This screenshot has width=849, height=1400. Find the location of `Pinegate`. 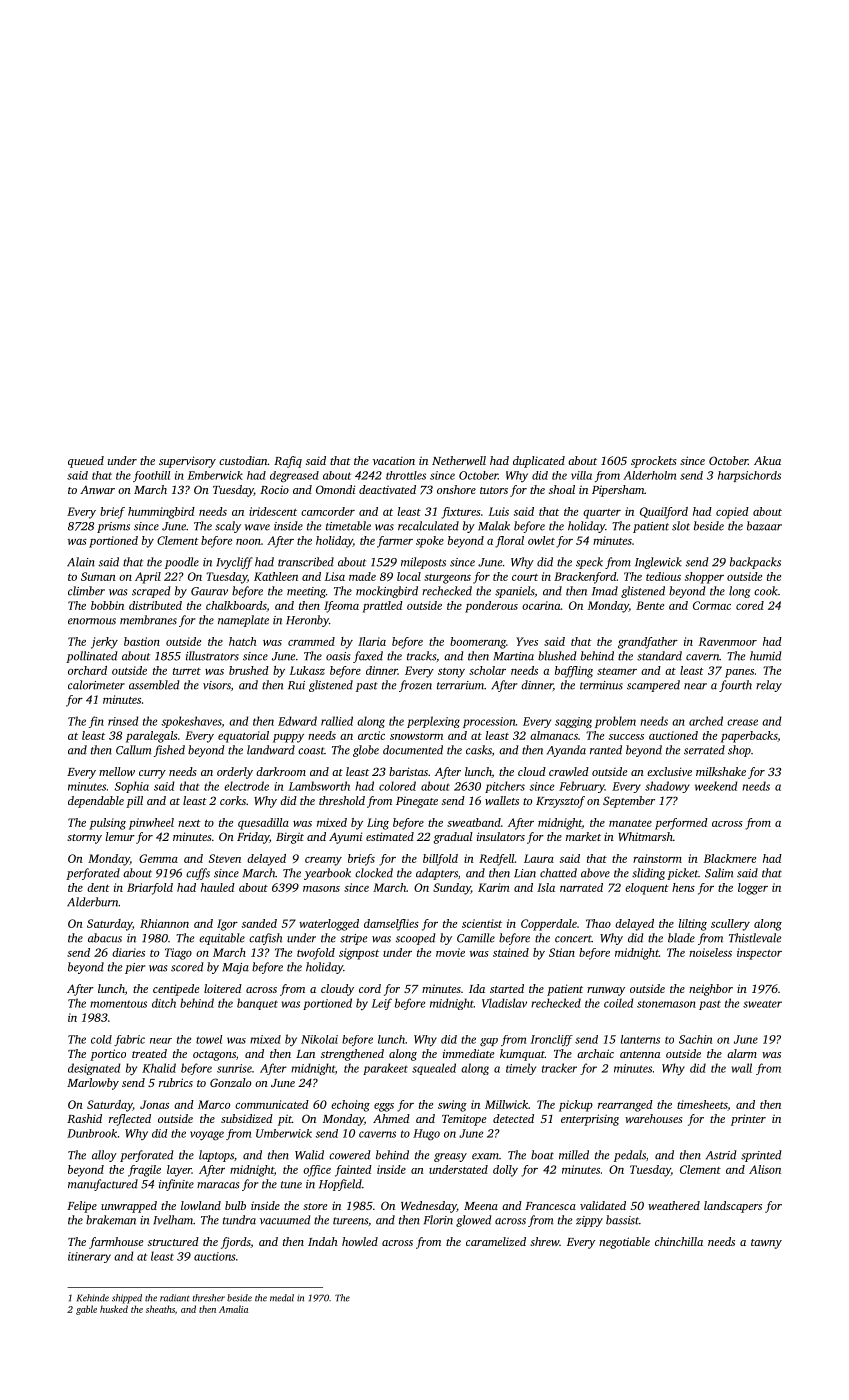

Pinegate is located at coordinates (417, 802).
